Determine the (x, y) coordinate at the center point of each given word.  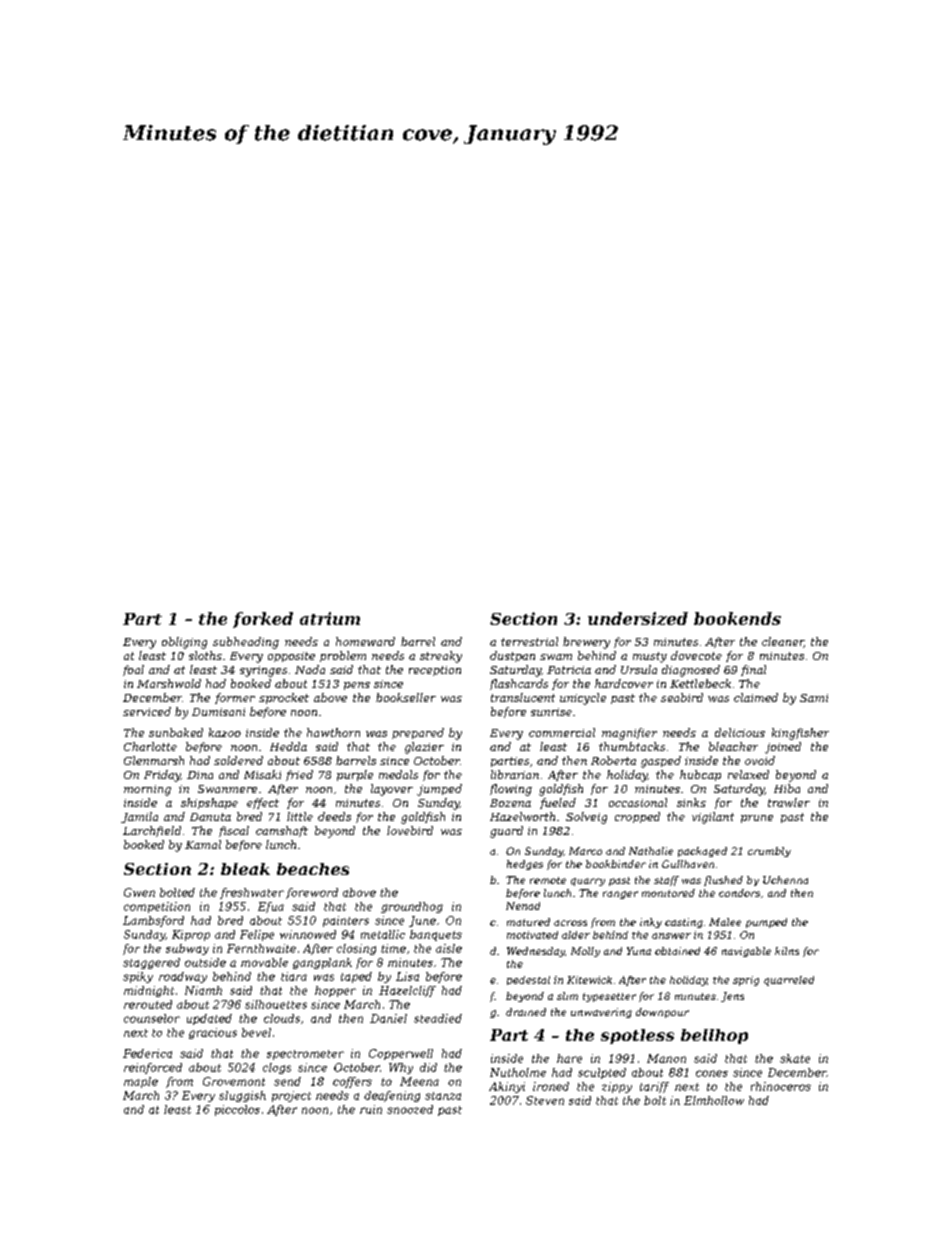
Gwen (139, 892)
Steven (545, 1100)
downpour (662, 1013)
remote (548, 880)
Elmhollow (714, 1100)
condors (739, 893)
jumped (439, 790)
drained (526, 1012)
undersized (638, 618)
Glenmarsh (154, 760)
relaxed (748, 774)
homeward (365, 641)
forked (263, 620)
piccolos (237, 1110)
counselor (152, 1018)
